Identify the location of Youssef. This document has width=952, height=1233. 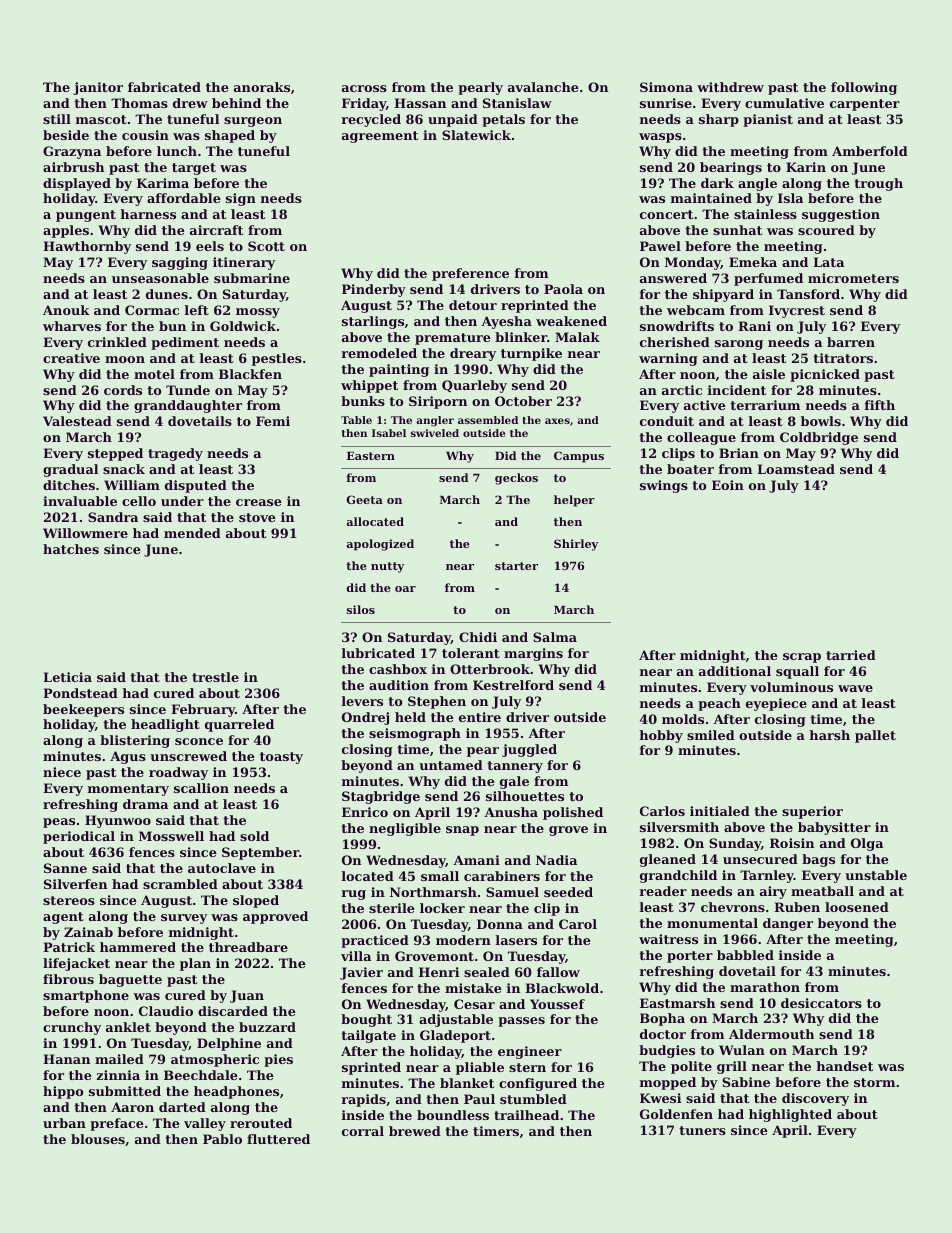
(557, 1004).
